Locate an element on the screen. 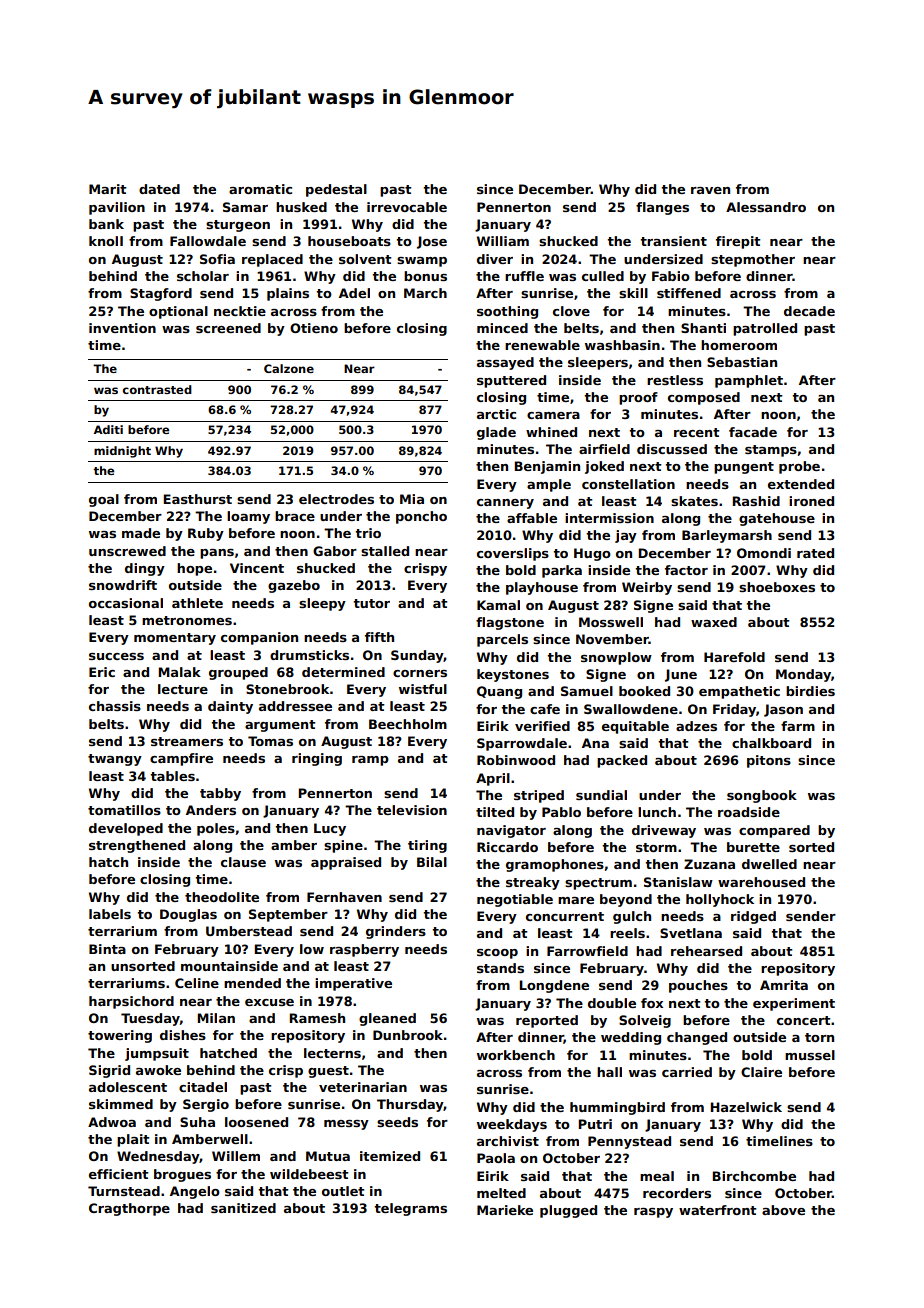 The width and height of the screenshot is (924, 1308). pavilion is located at coordinates (117, 208).
